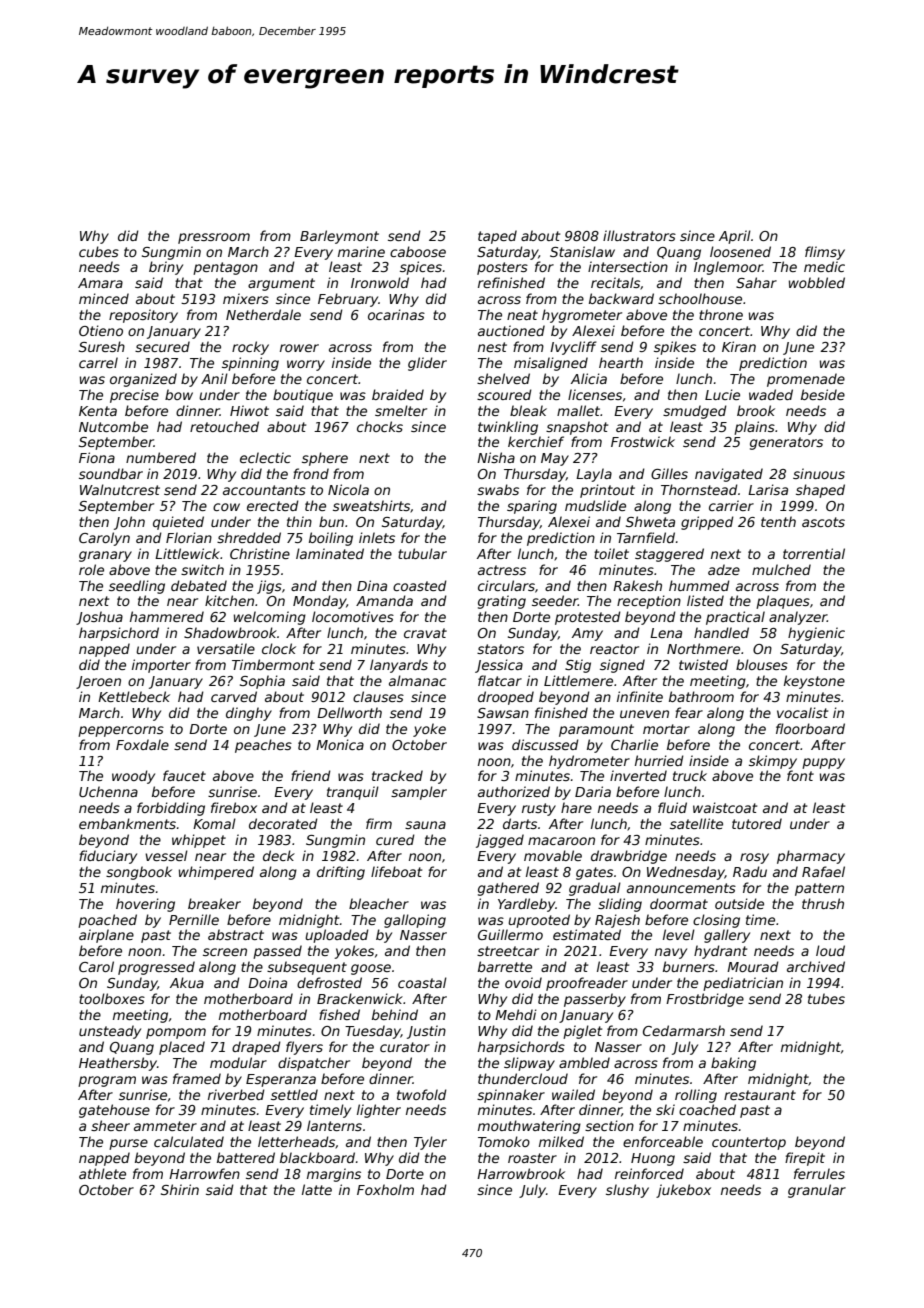 The image size is (924, 1308). I want to click on latte, so click(317, 1189).
